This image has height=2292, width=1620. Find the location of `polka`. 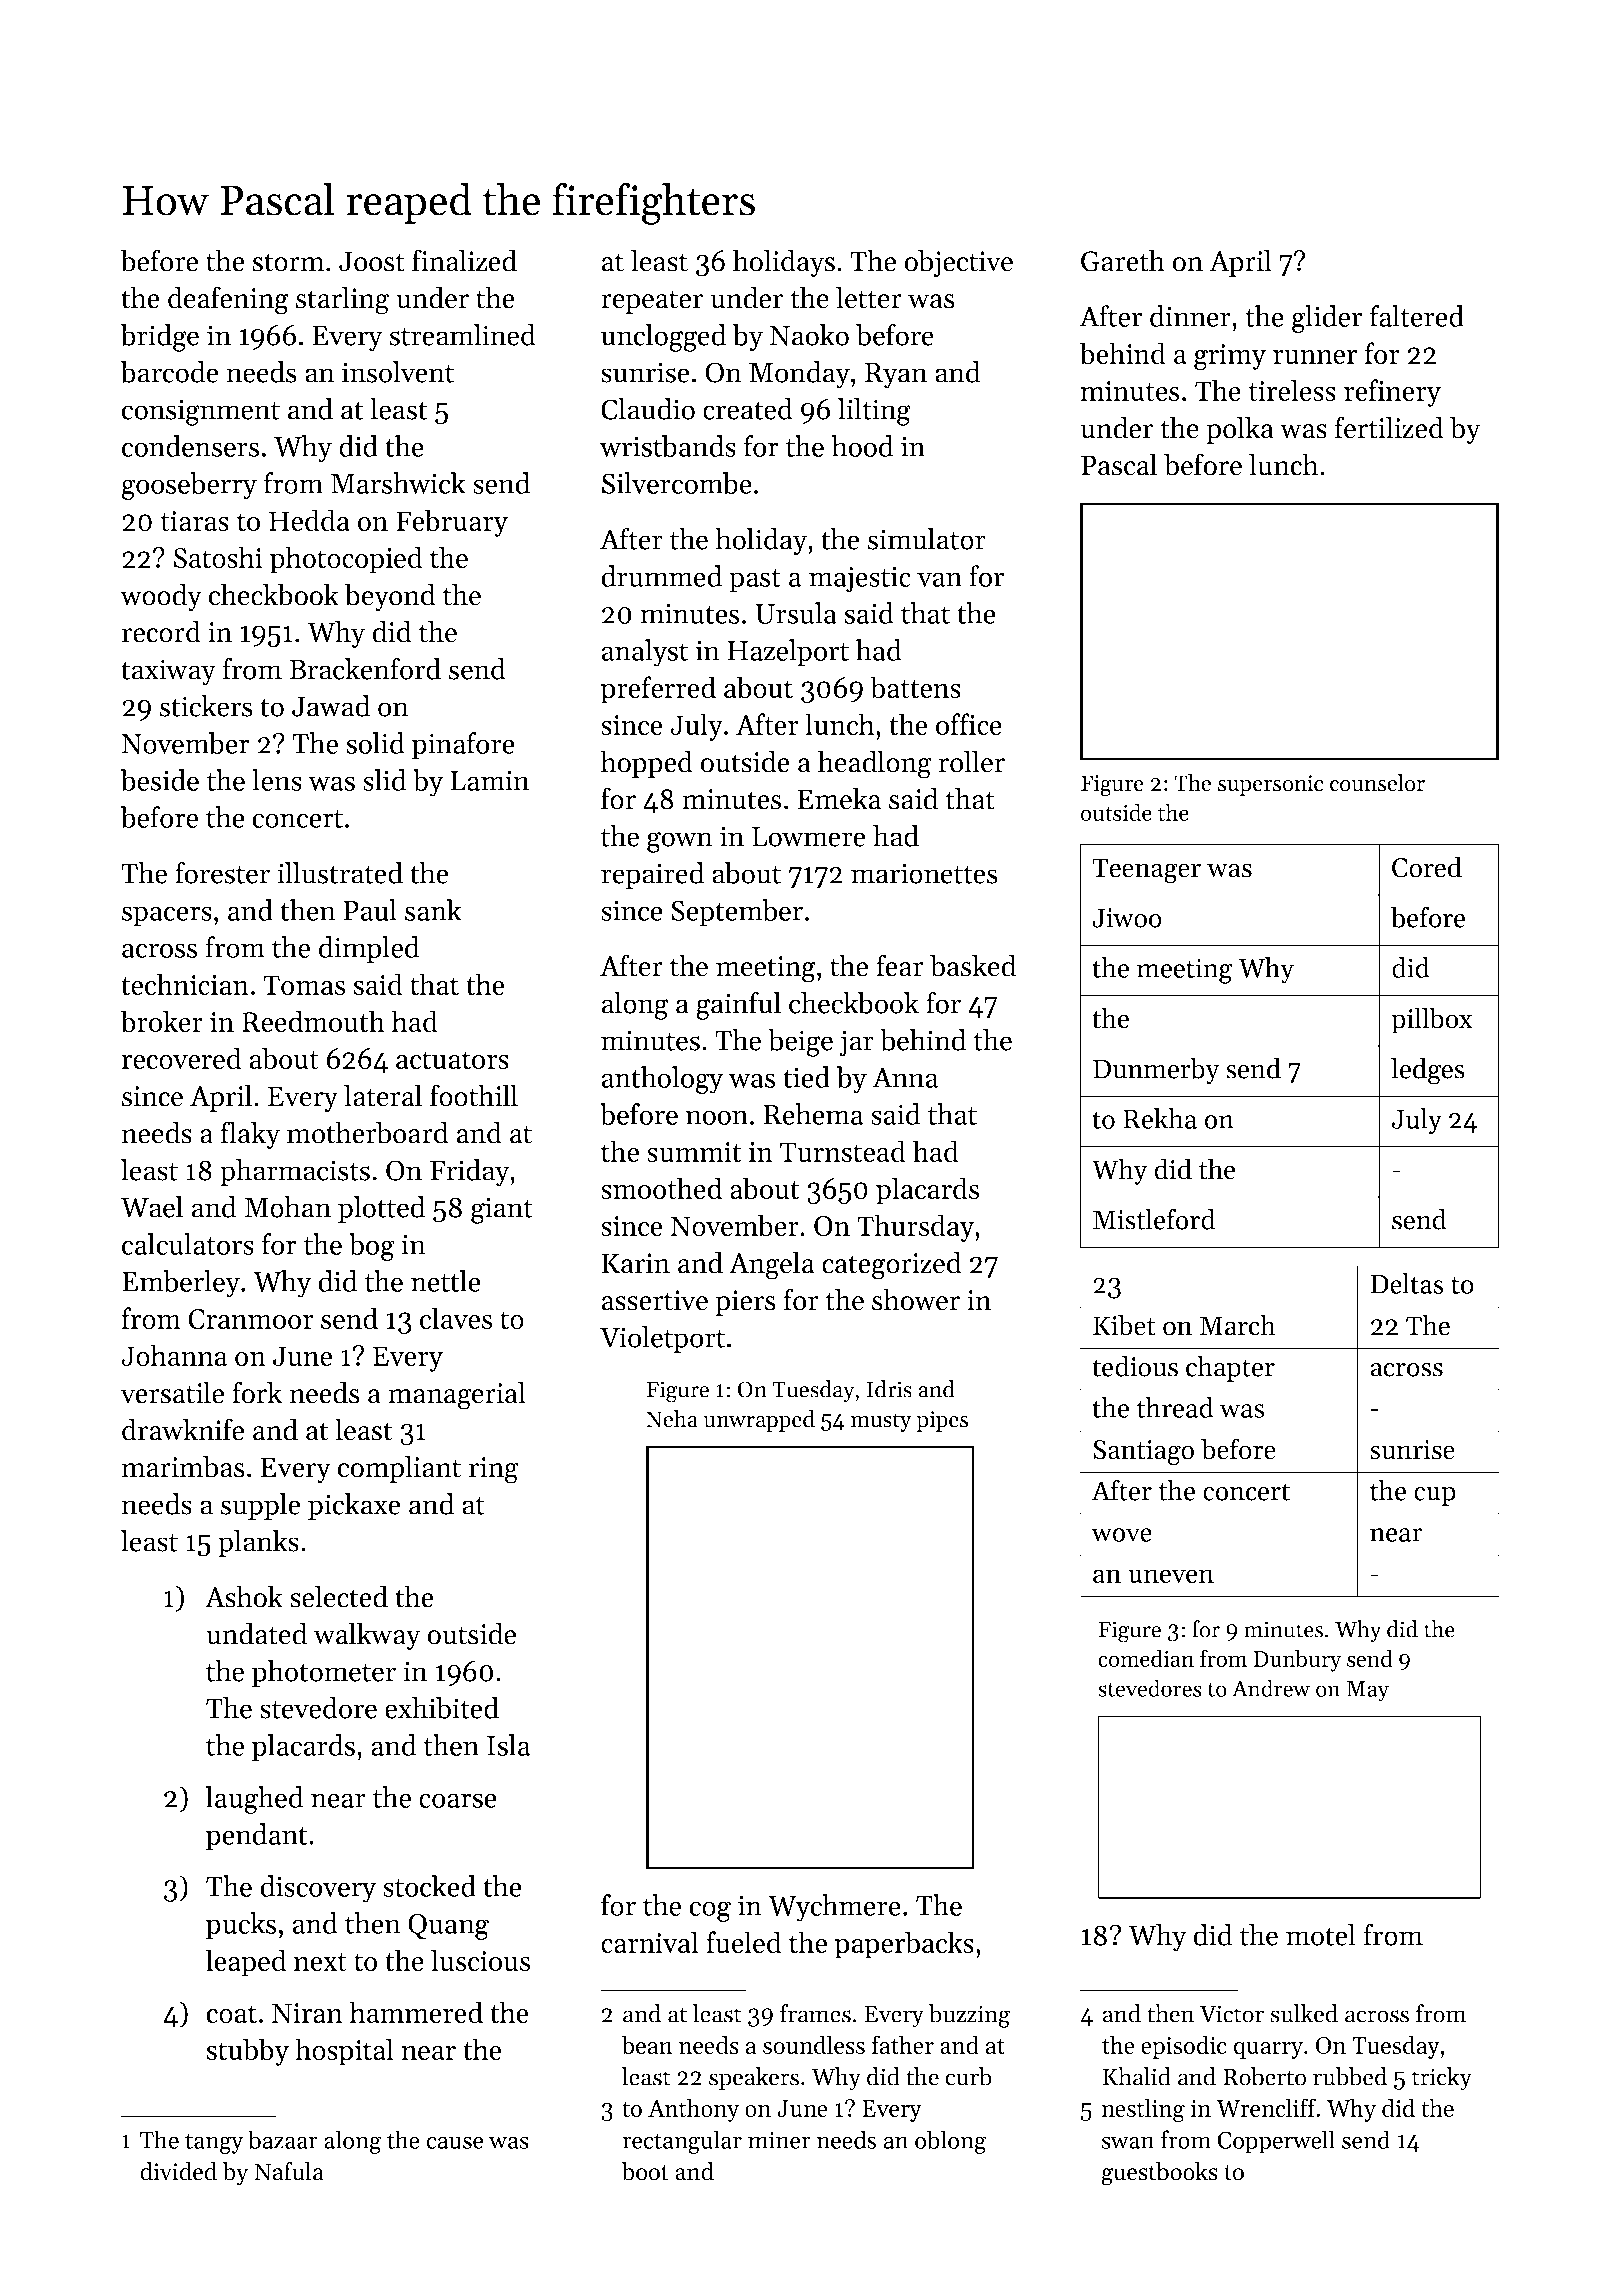

polka is located at coordinates (1240, 430).
